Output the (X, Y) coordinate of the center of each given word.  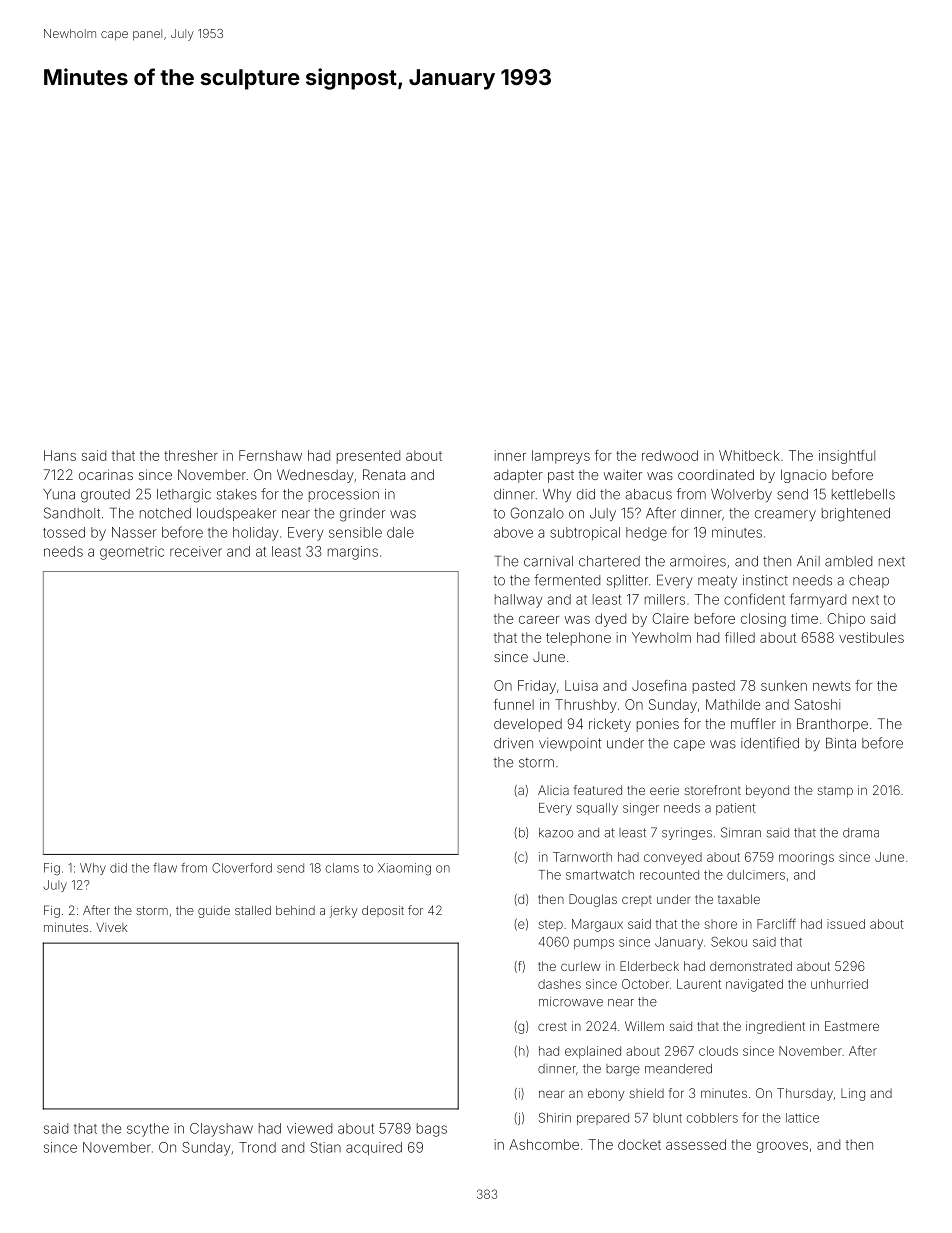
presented (368, 457)
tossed (64, 532)
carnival (548, 561)
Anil (808, 561)
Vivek (112, 927)
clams (342, 868)
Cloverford (242, 868)
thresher (191, 455)
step (550, 925)
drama (861, 833)
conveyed (673, 858)
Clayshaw (221, 1130)
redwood (670, 455)
